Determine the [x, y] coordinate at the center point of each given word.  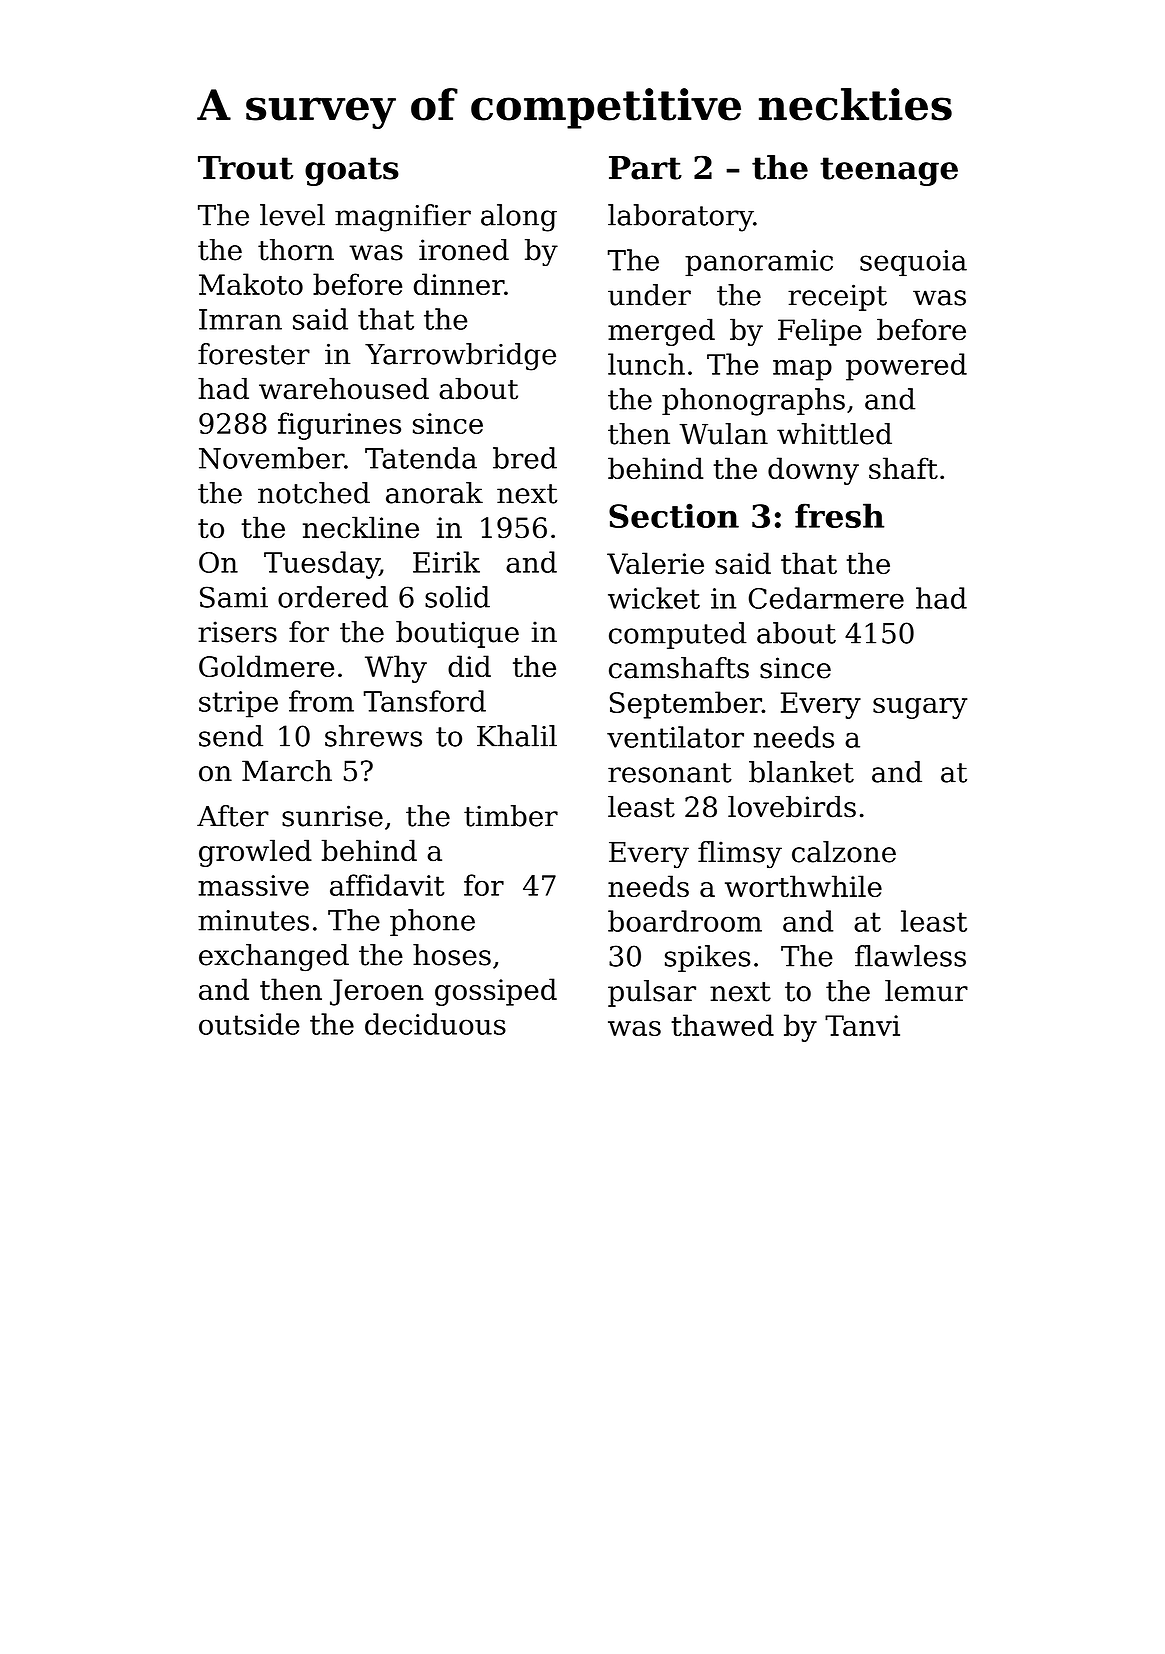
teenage [889, 171]
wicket [654, 598]
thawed [722, 1025]
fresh [839, 515]
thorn [296, 250]
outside [249, 1024]
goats [352, 171]
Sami [234, 597]
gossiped [496, 992]
